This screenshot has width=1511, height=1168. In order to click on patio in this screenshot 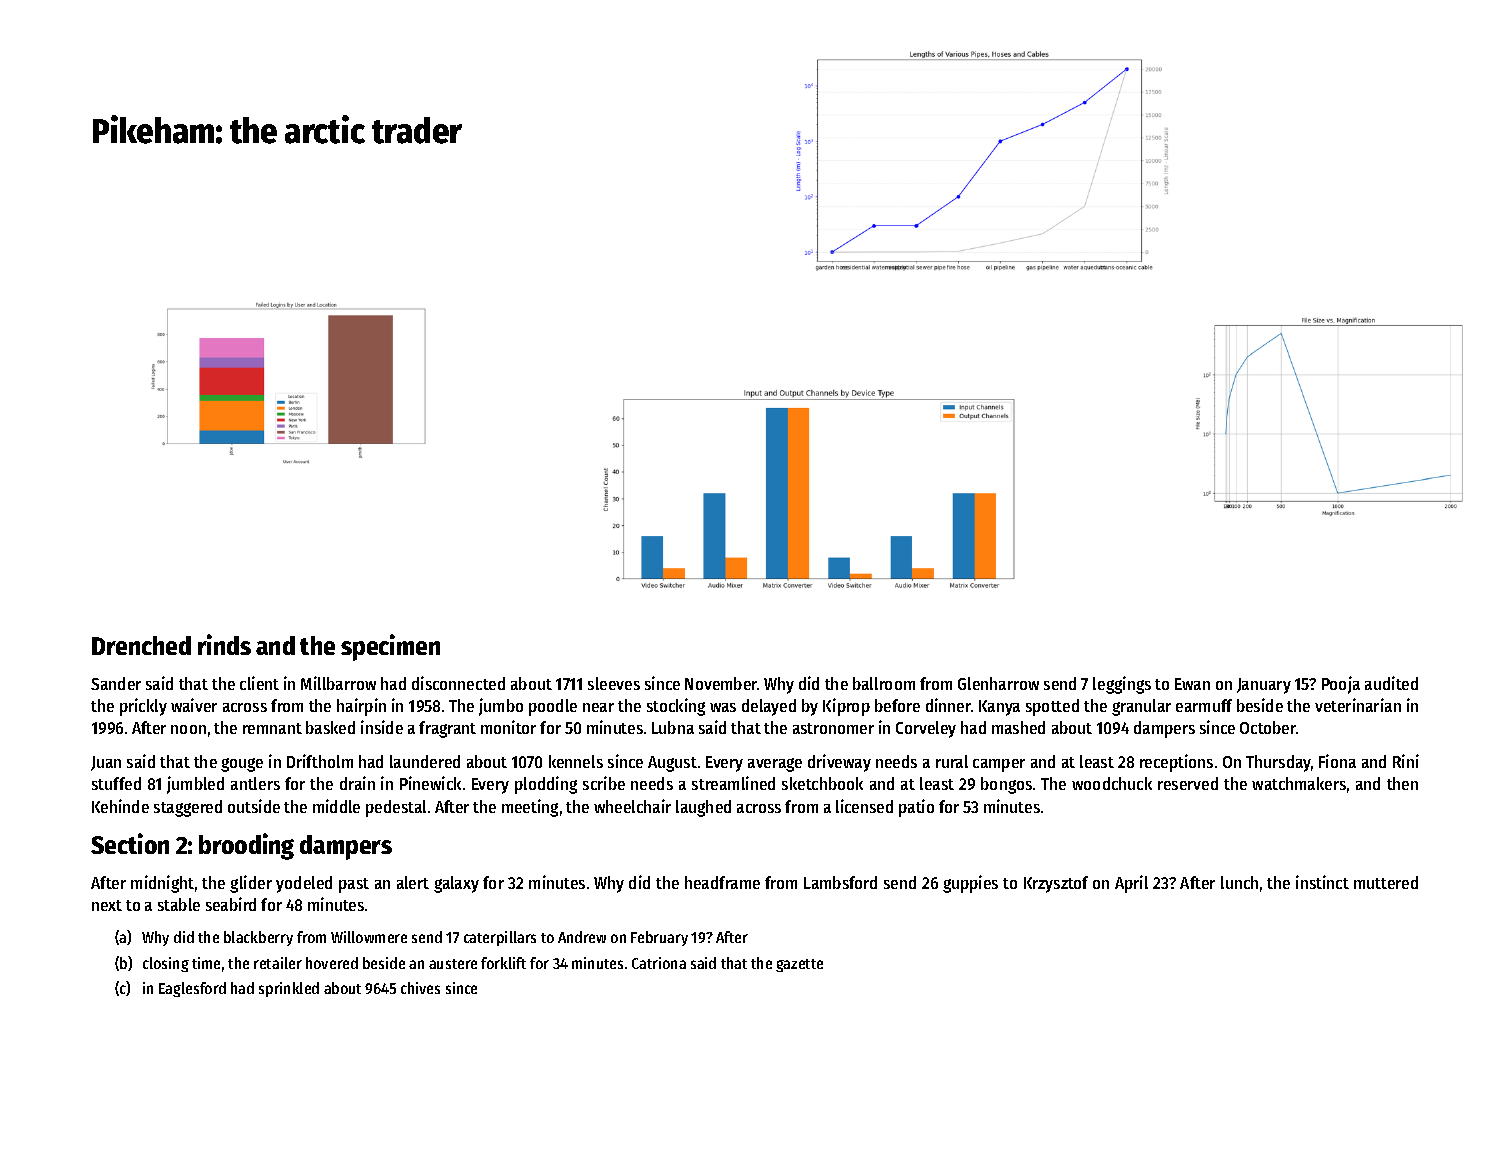, I will do `click(916, 808)`.
